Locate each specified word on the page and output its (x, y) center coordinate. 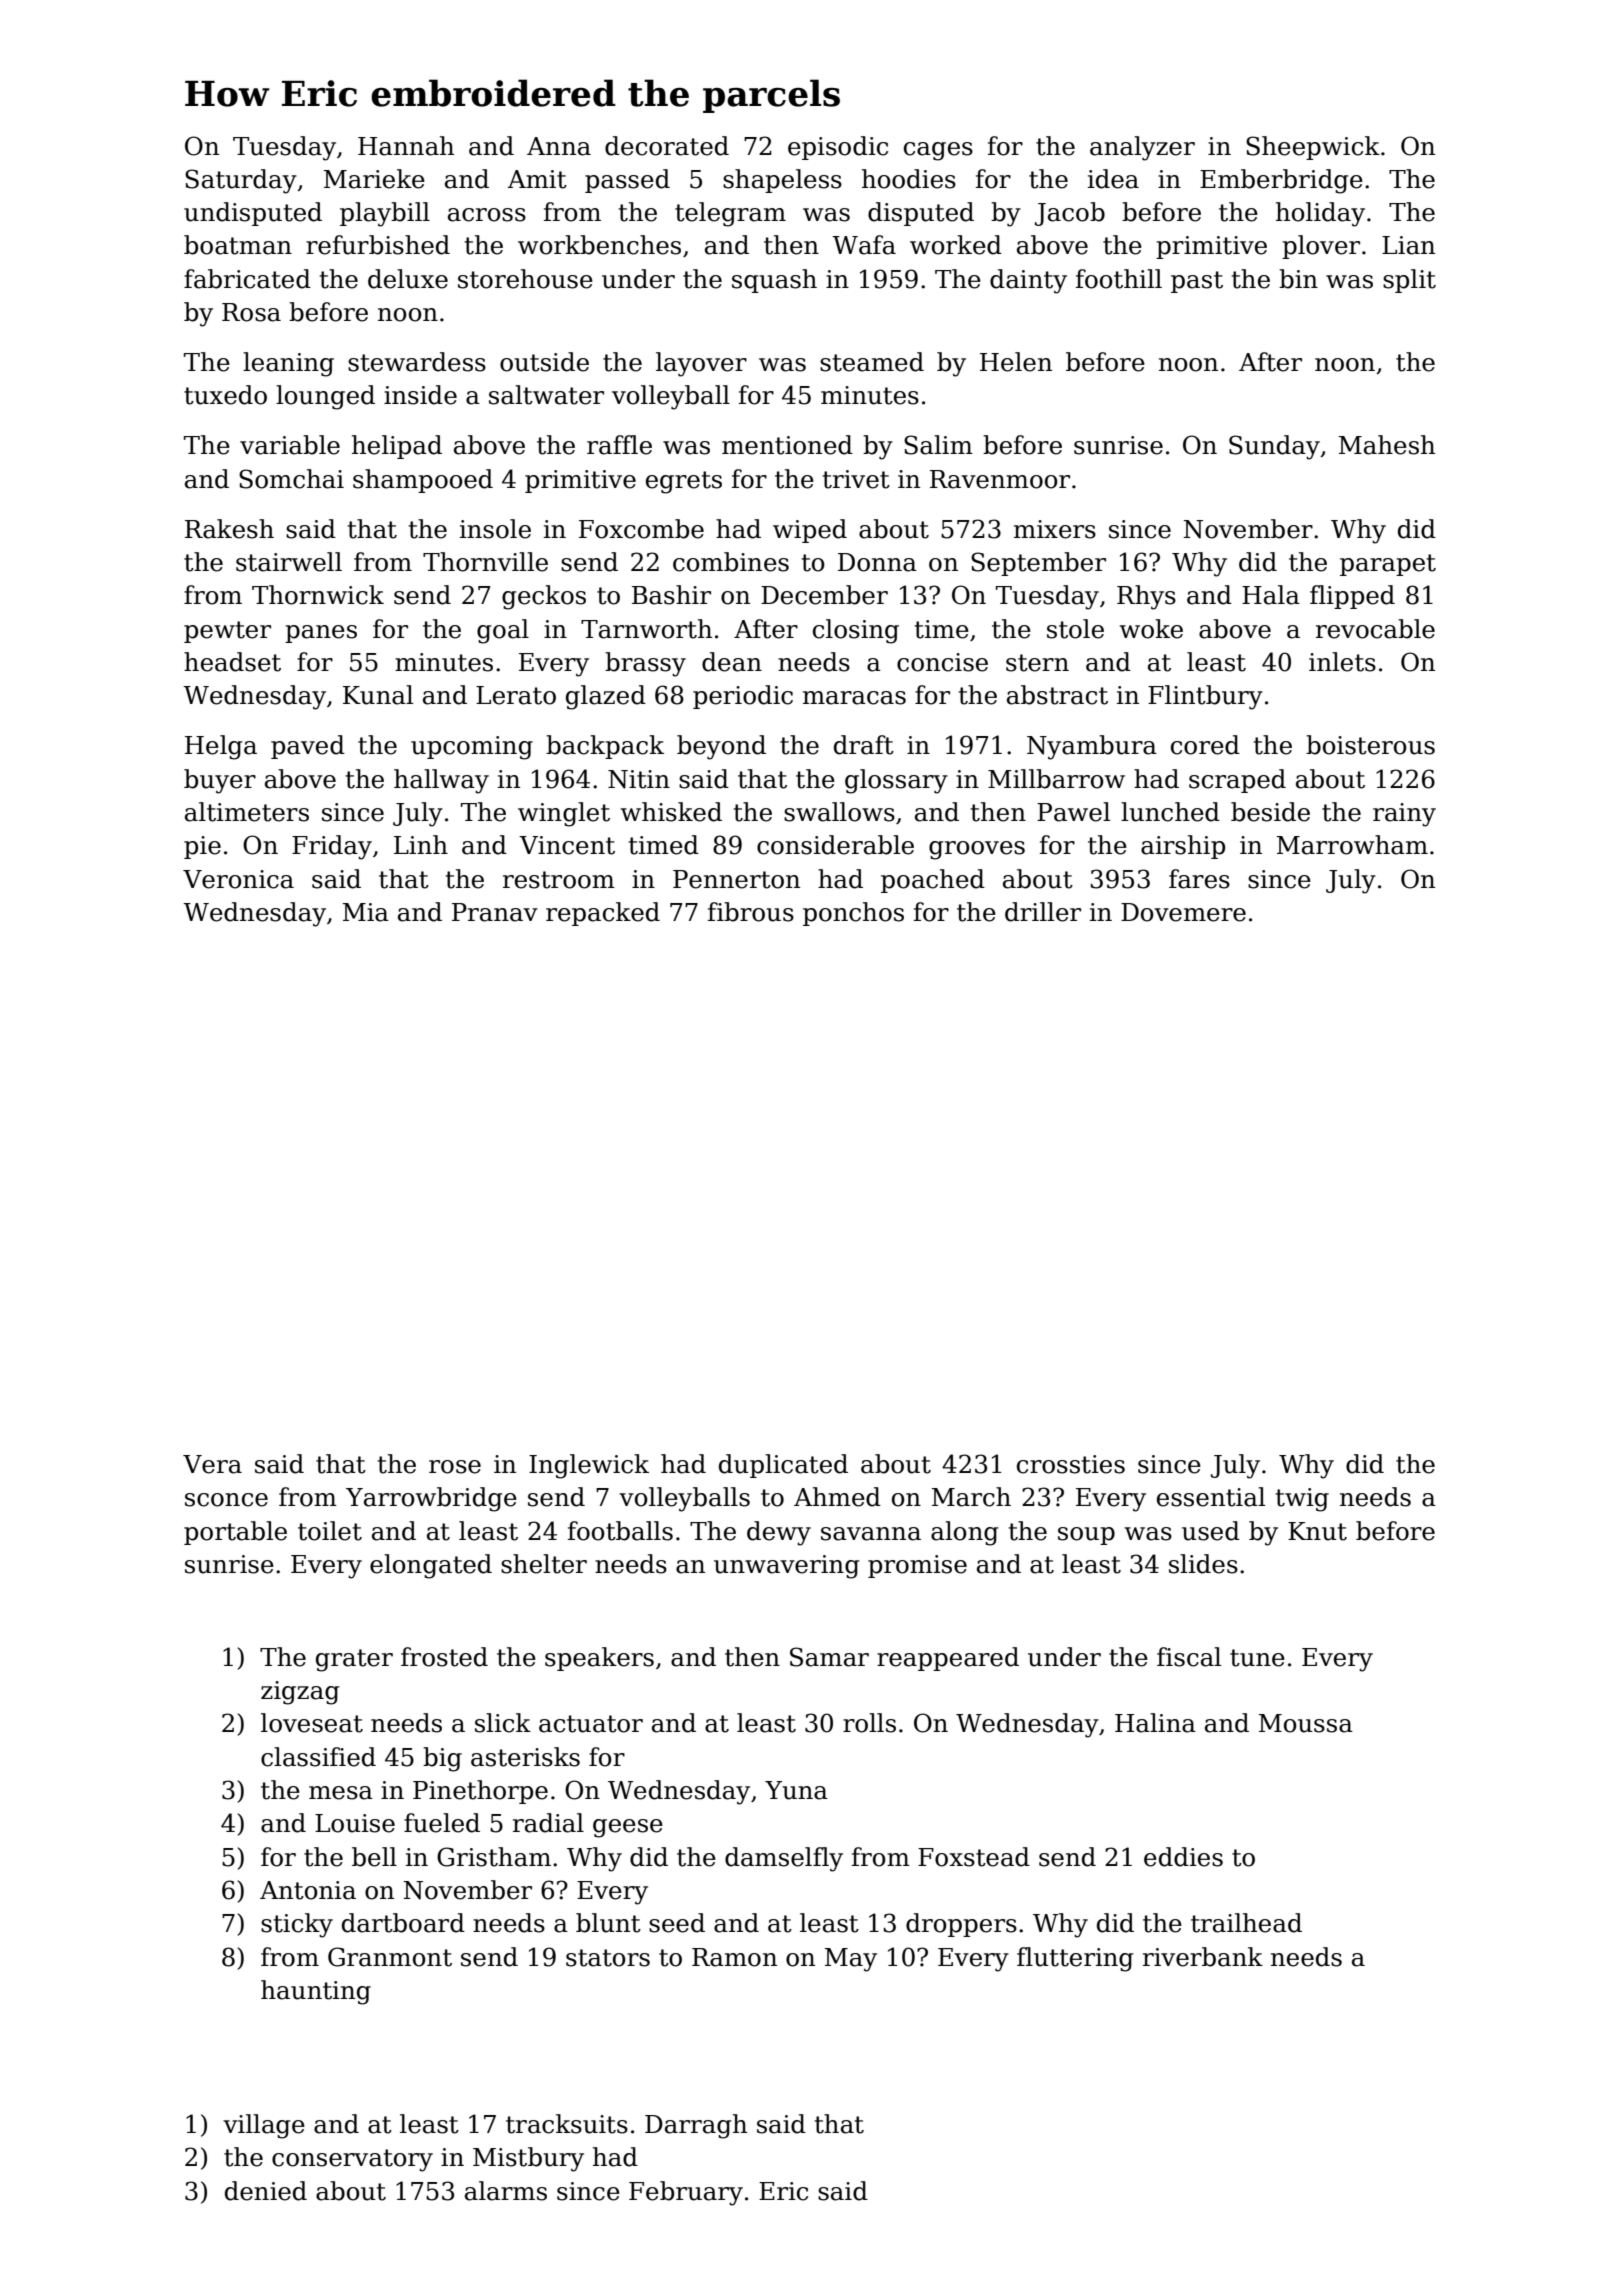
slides (1203, 1564)
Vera (212, 1464)
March (971, 1497)
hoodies (909, 179)
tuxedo (225, 395)
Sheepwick (1313, 148)
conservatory (352, 2160)
